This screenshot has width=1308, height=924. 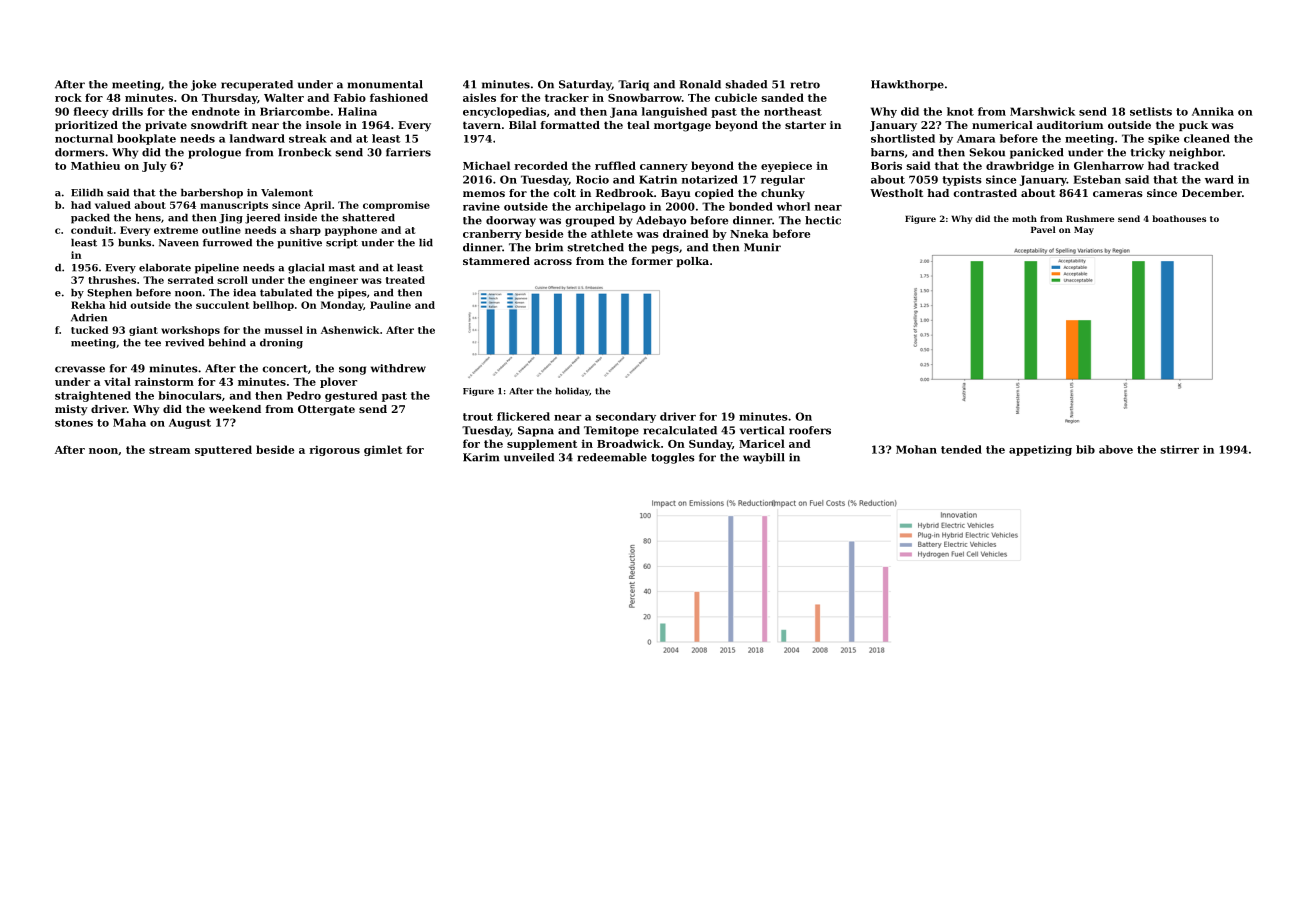 I want to click on tended, so click(x=961, y=449).
